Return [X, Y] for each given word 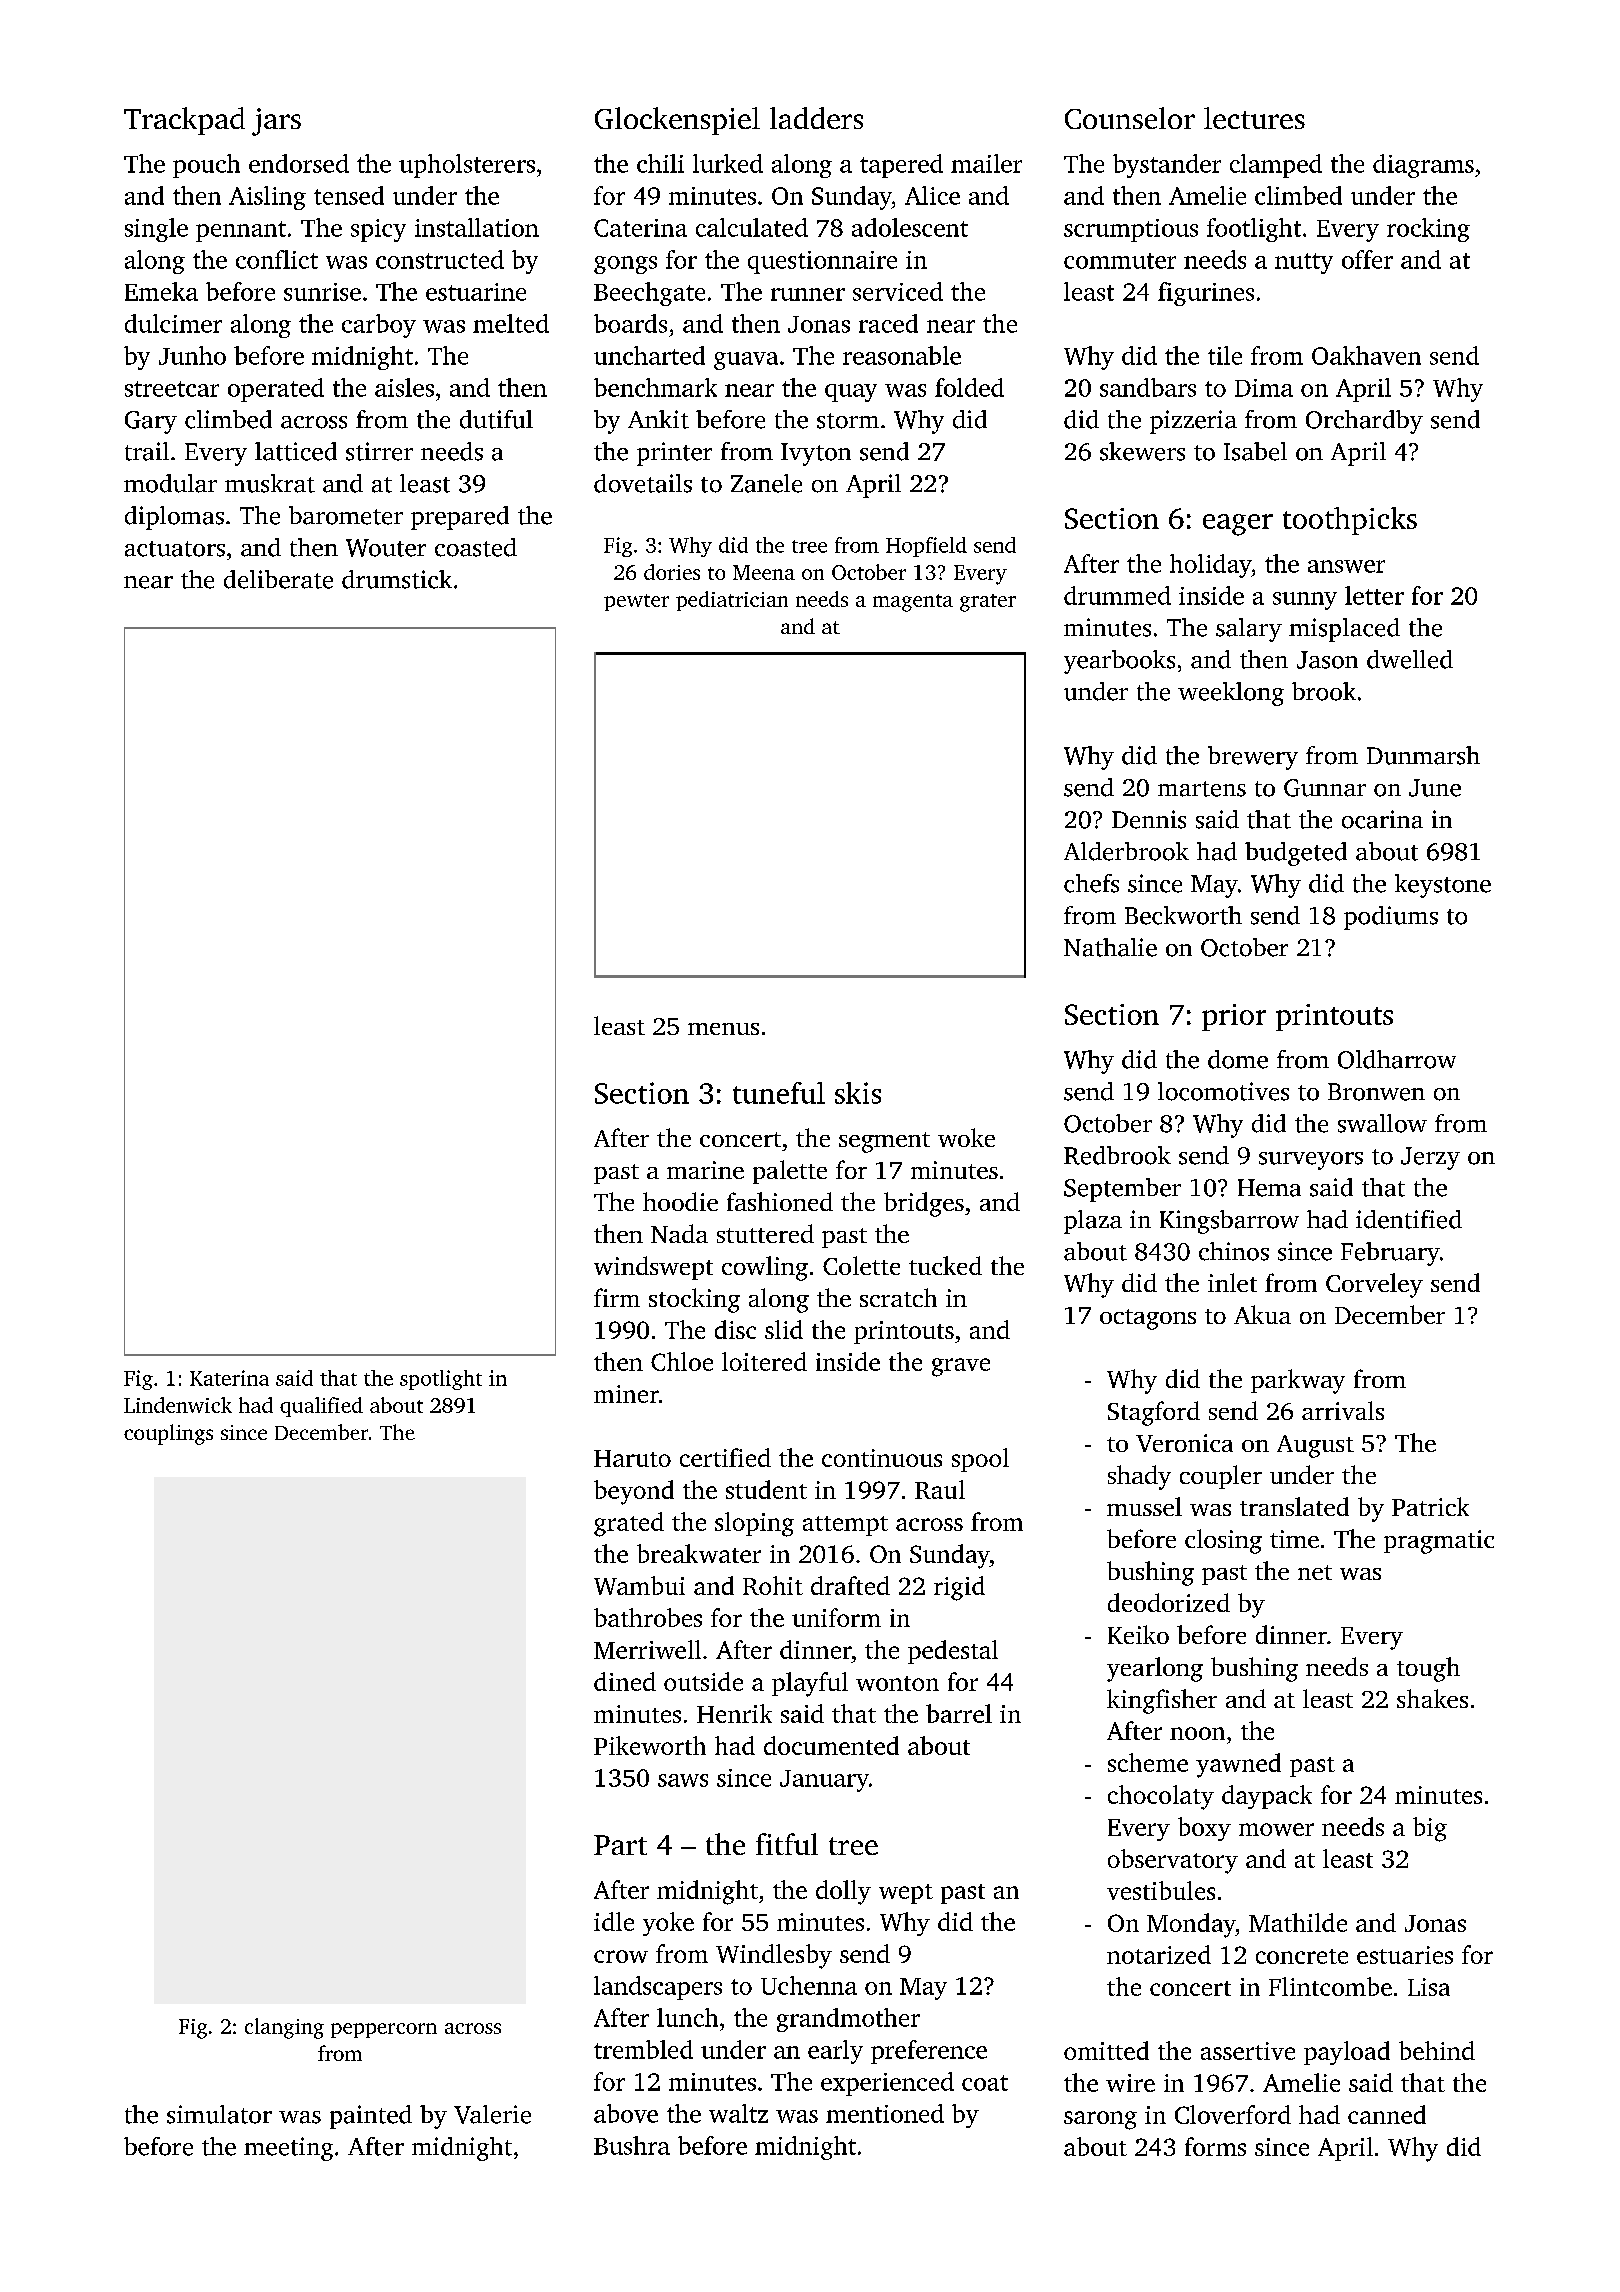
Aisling [267, 198]
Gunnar [1325, 788]
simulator [219, 2114]
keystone [1443, 886]
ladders [816, 118]
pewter [636, 602]
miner [626, 1394]
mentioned [885, 2113]
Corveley [1374, 1285]
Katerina [229, 1378]
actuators [175, 549]
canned [1387, 2114]
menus [723, 1029]
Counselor [1130, 118]
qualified [321, 1407]
